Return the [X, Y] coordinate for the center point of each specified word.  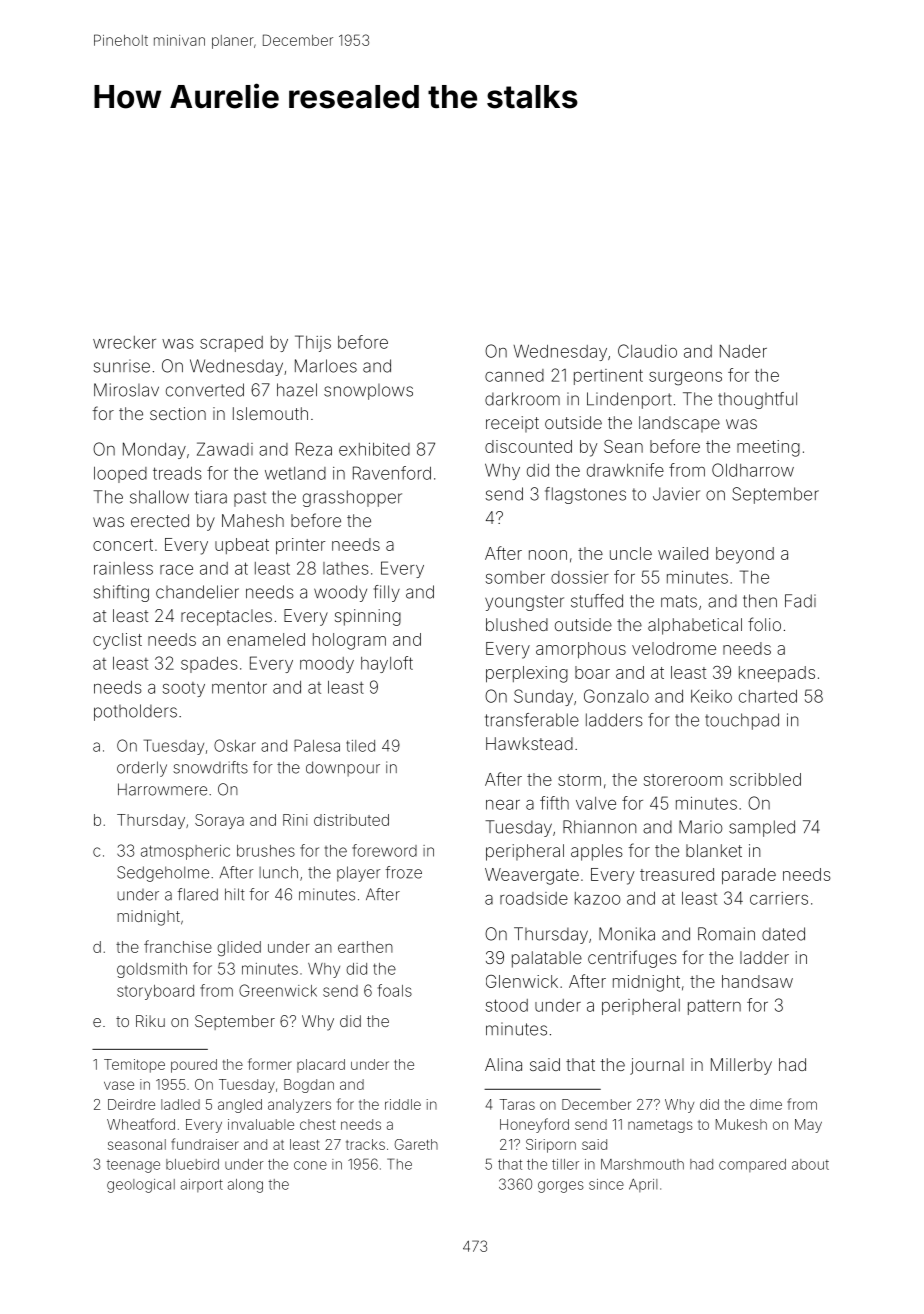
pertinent [608, 377]
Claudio [647, 351]
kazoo [598, 898]
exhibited [374, 449]
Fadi [800, 601]
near [503, 805]
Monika [627, 934]
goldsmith [152, 970]
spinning [368, 617]
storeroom [683, 780]
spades [209, 665]
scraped [231, 344]
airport [202, 1185]
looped [120, 475]
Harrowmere [162, 789]
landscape [679, 424]
